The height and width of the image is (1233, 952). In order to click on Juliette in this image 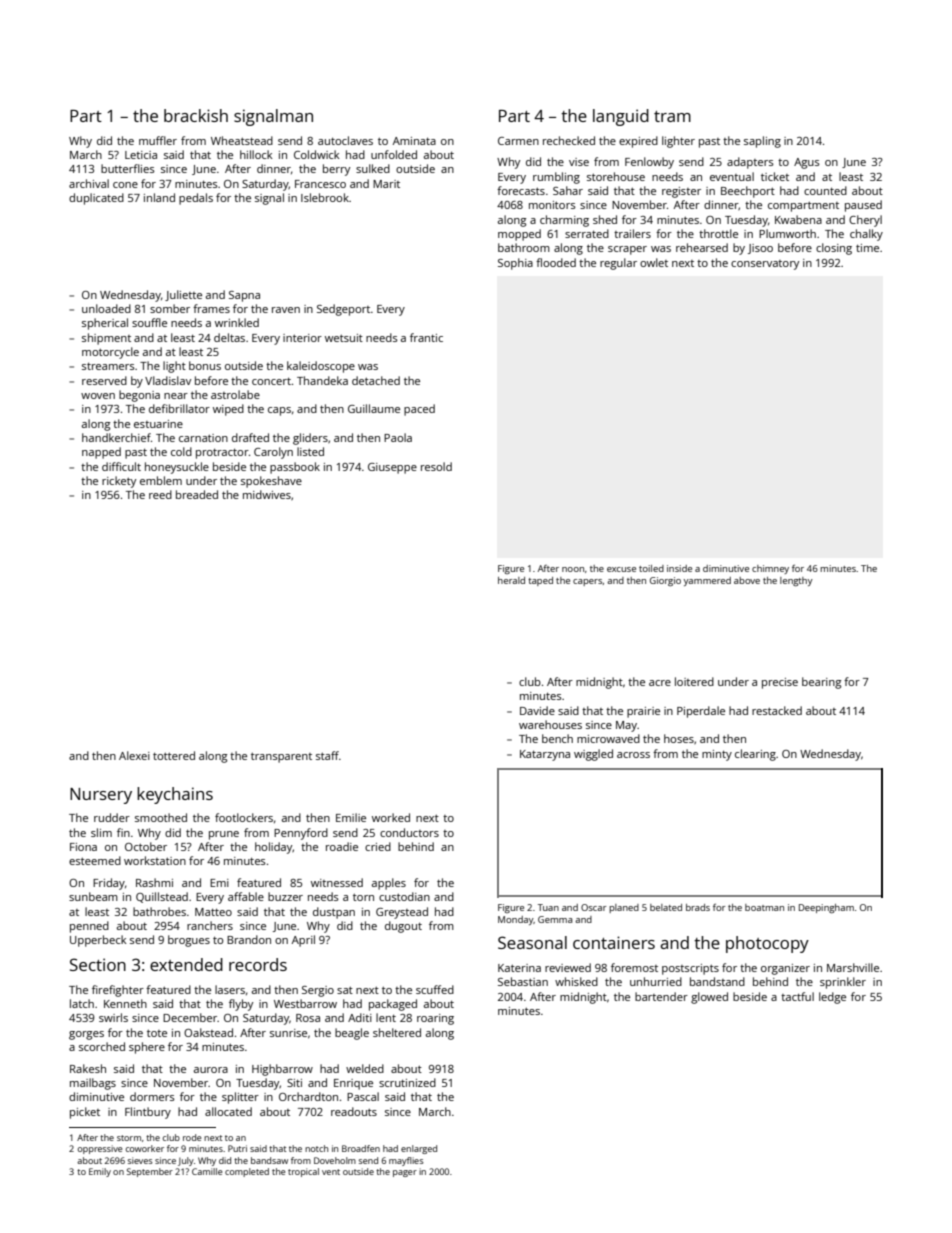, I will do `click(183, 295)`.
